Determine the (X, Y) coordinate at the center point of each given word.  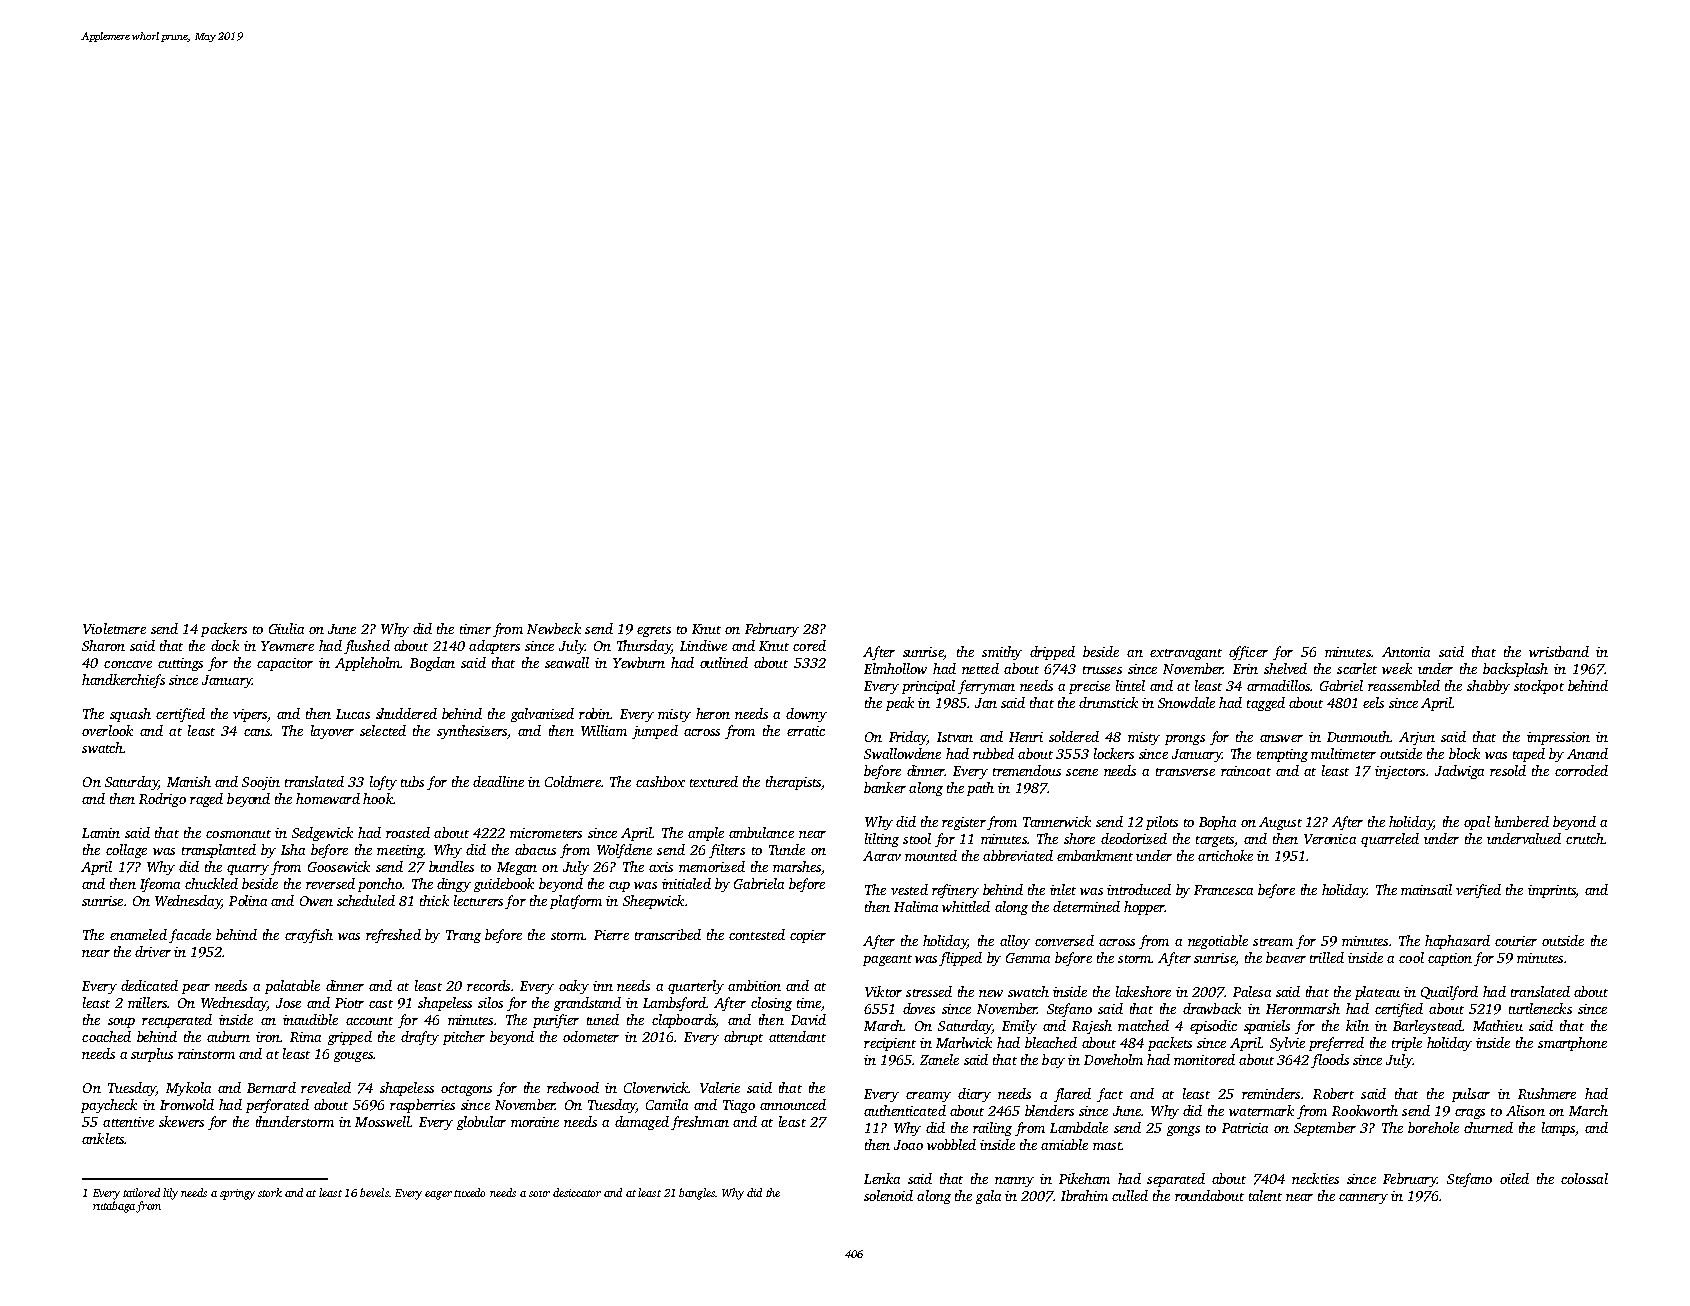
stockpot (1539, 687)
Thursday (644, 647)
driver (153, 951)
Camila (667, 1104)
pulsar (1471, 1095)
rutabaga (114, 1207)
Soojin (261, 783)
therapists (793, 783)
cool (1411, 957)
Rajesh (1092, 1027)
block (1464, 753)
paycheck (109, 1106)
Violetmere (114, 628)
